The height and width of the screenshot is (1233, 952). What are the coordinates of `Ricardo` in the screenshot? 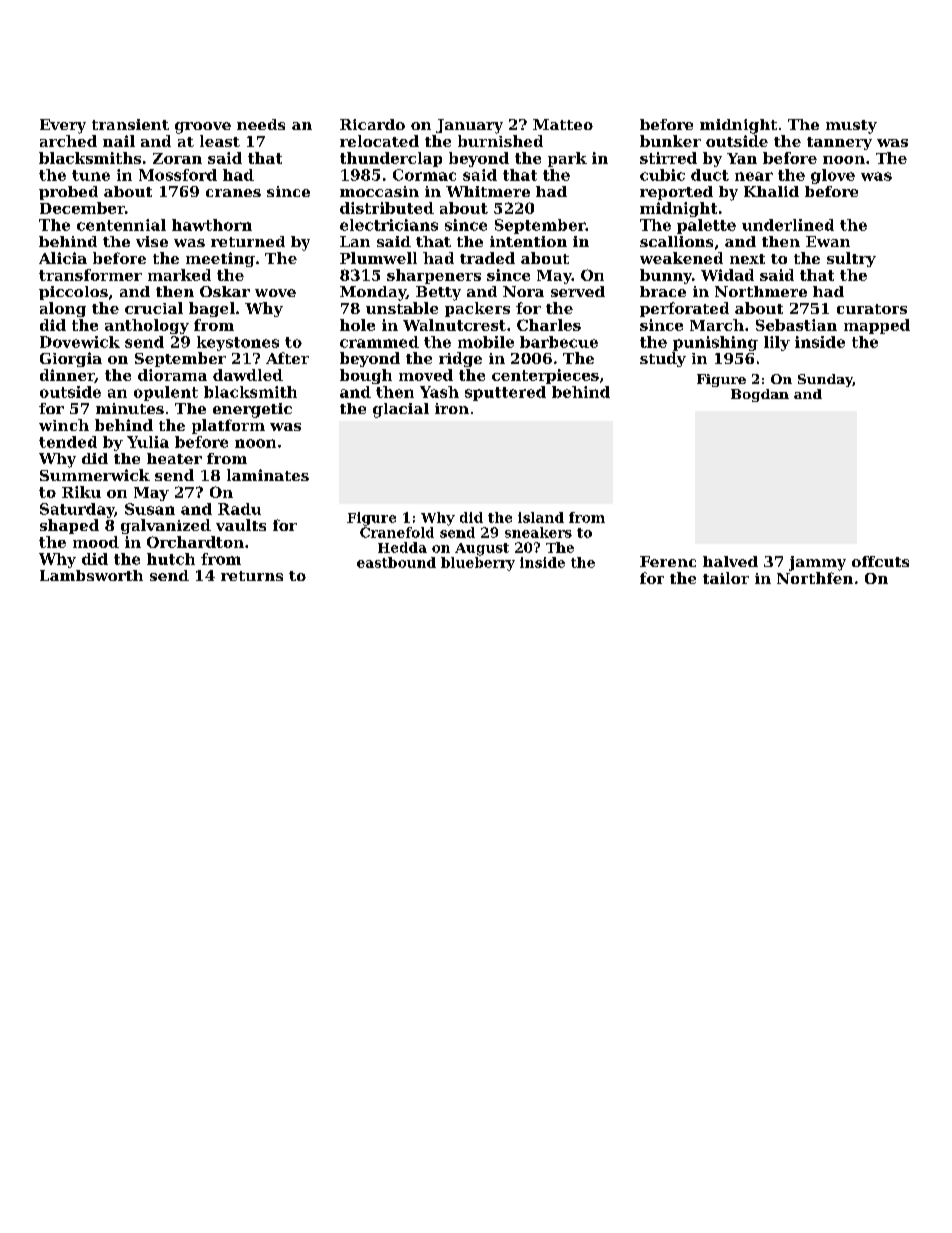 It's located at (372, 124).
